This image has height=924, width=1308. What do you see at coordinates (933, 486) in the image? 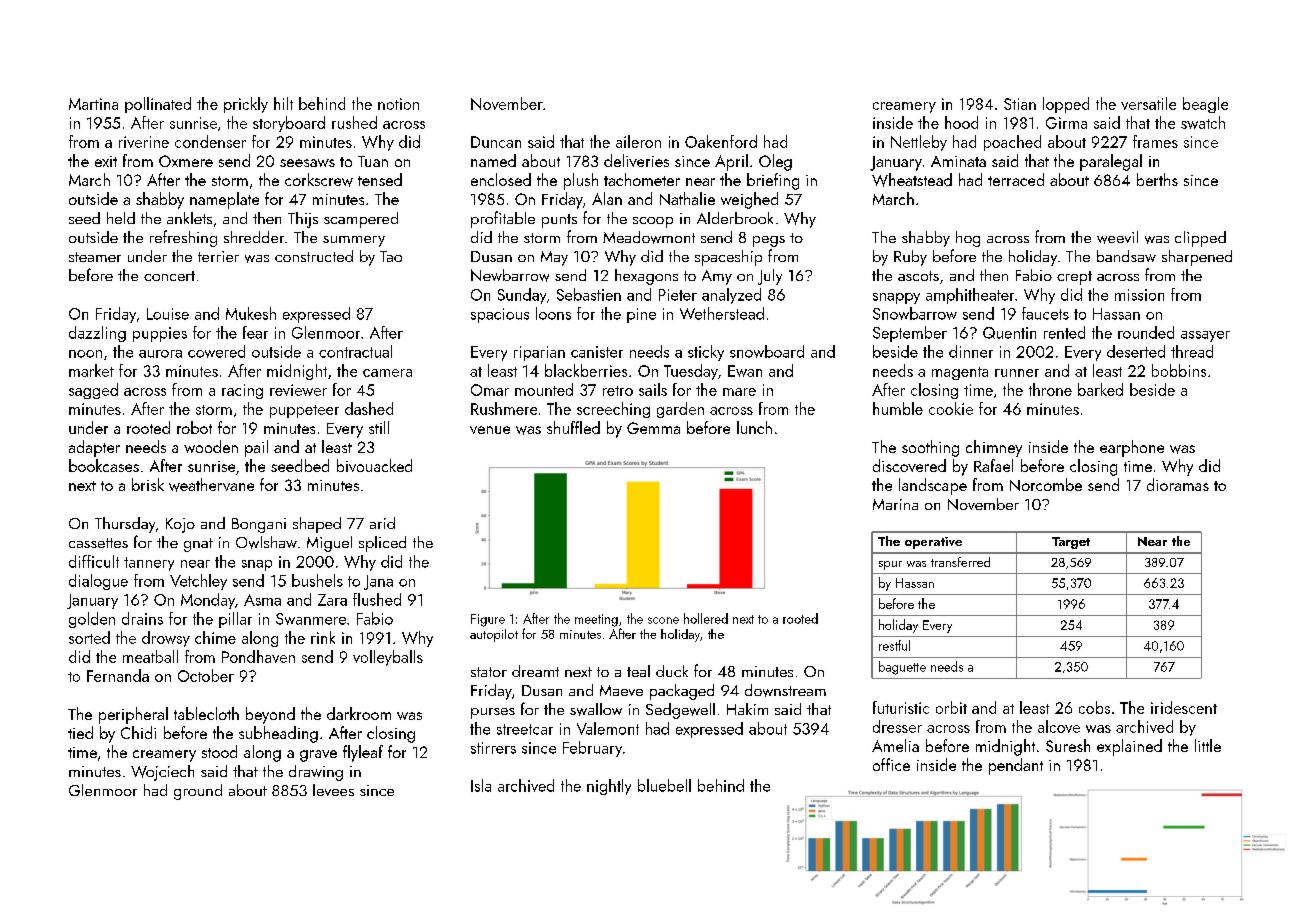
I see `landscape` at bounding box center [933, 486].
